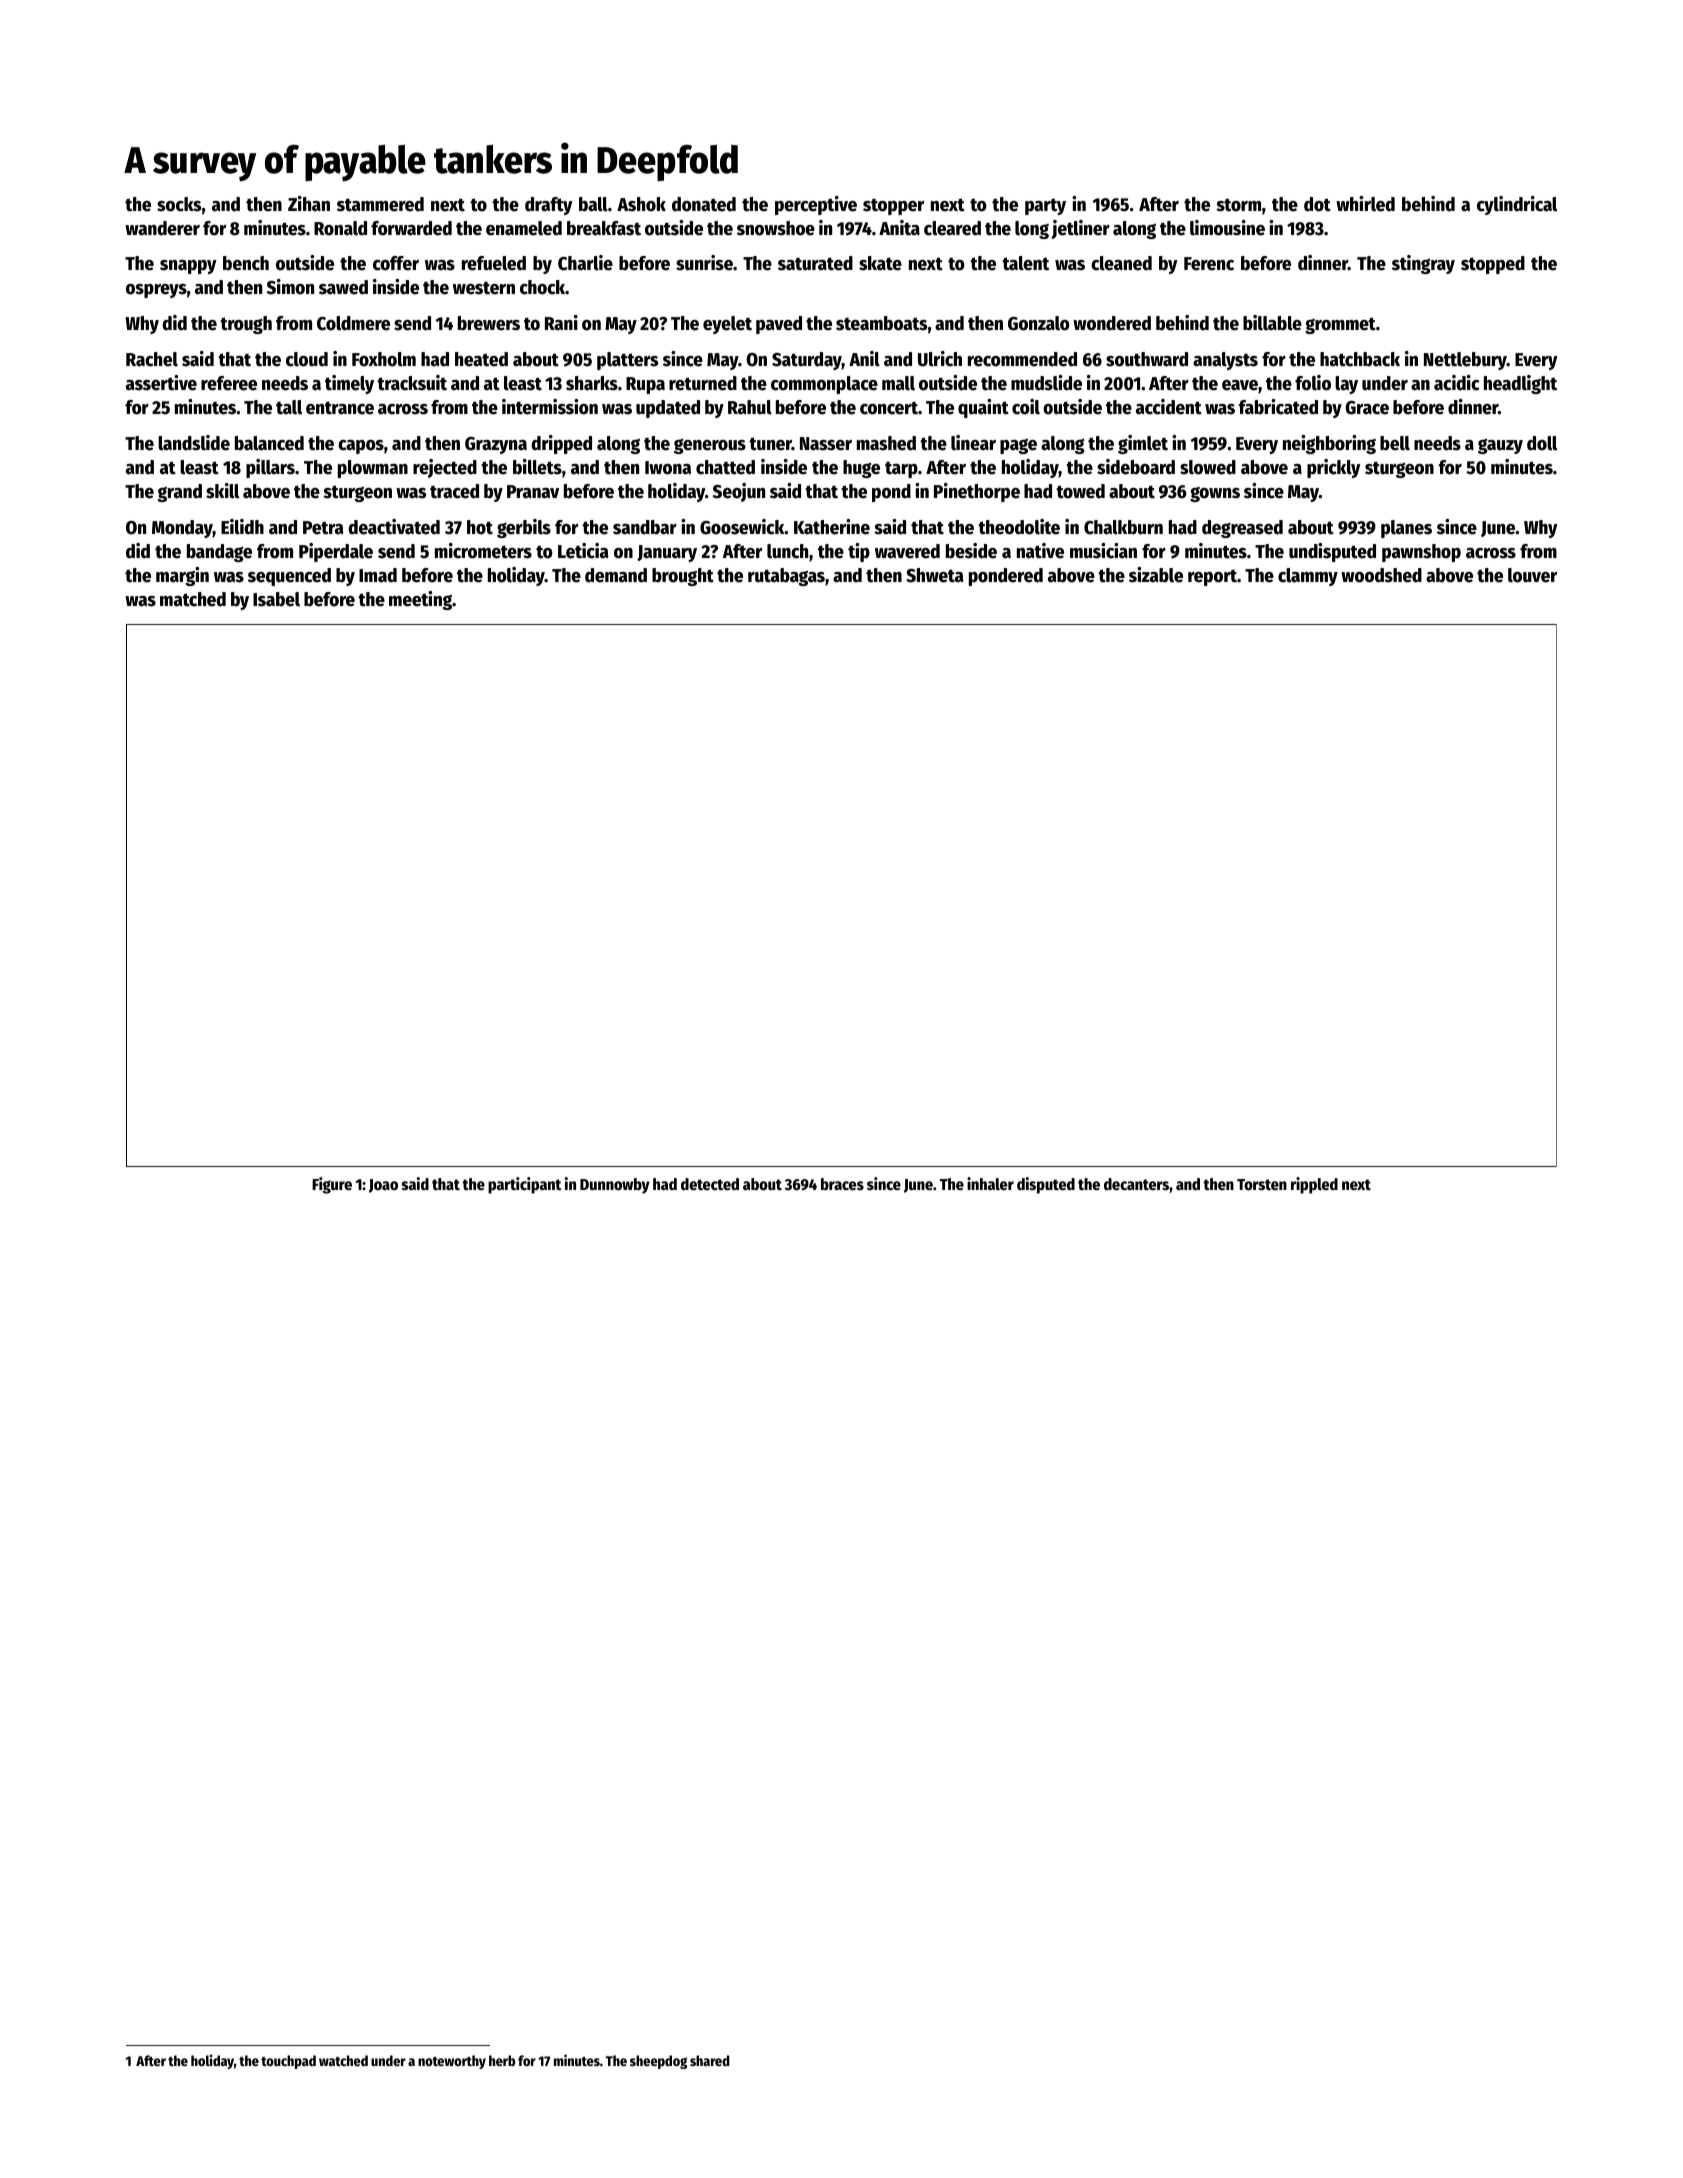  Describe the element at coordinates (750, 407) in the image. I see `Rahul` at that location.
